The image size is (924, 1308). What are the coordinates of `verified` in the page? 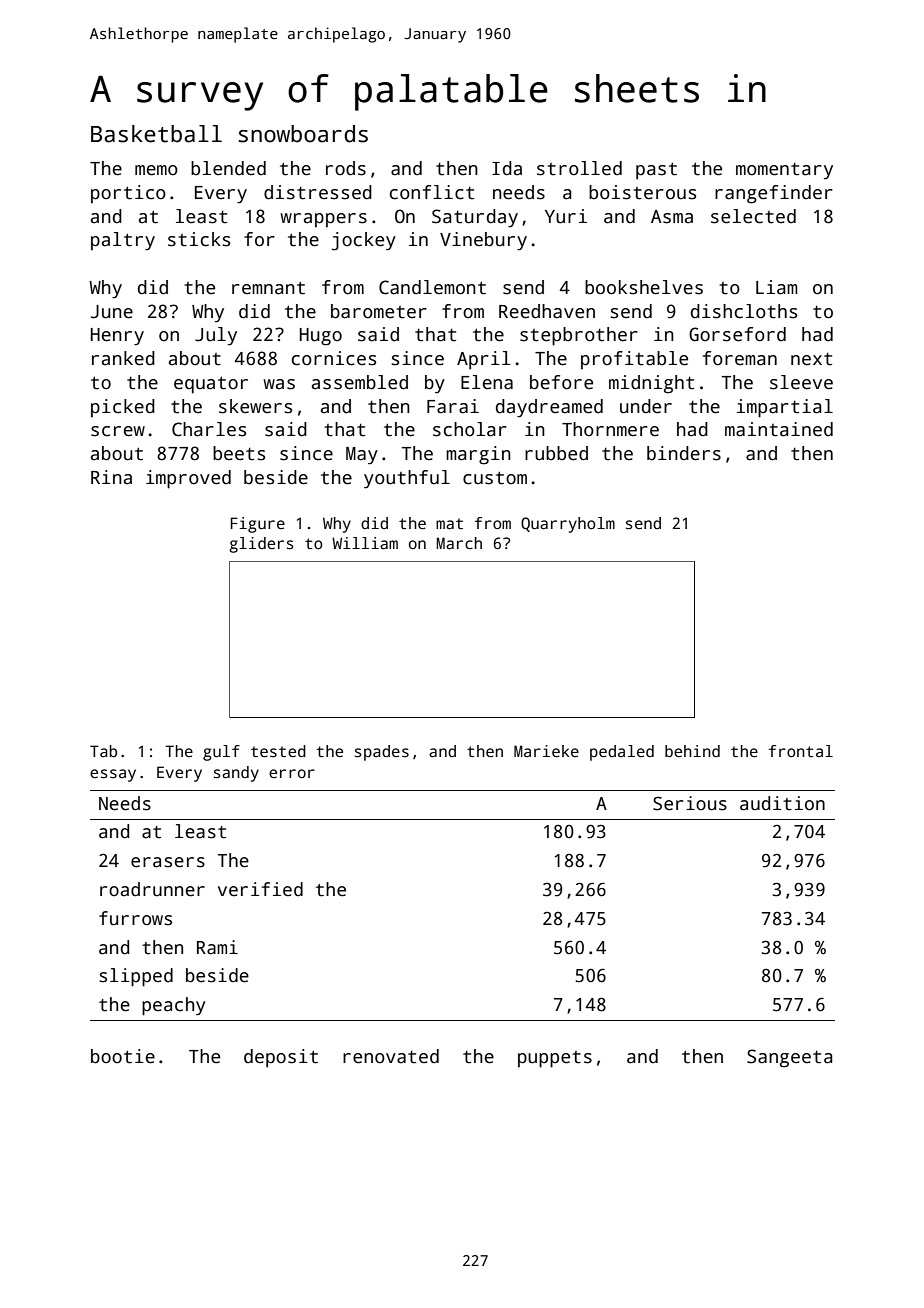 It's located at (260, 889).
